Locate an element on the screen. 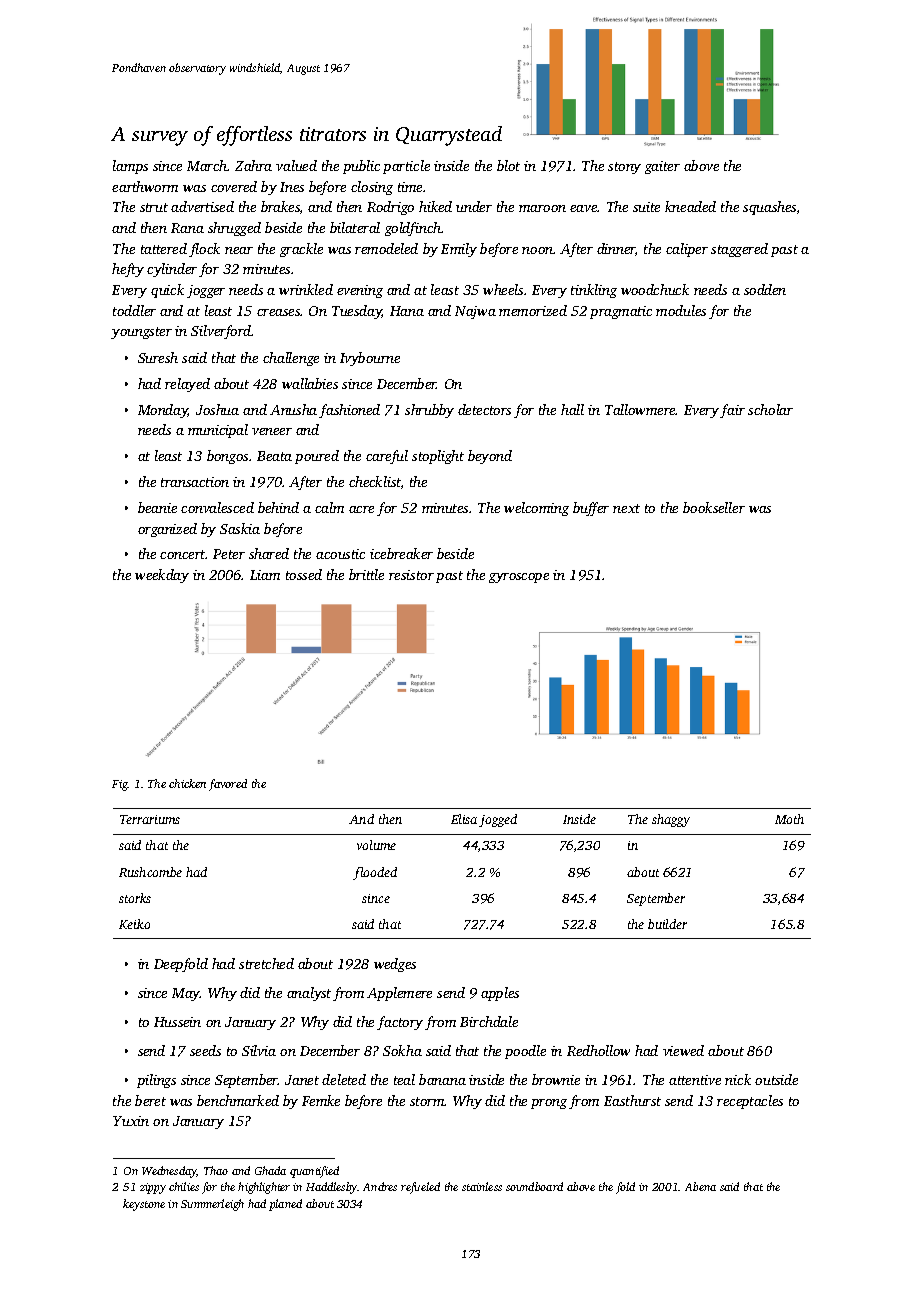 This screenshot has width=924, height=1308. Abena is located at coordinates (700, 1186).
